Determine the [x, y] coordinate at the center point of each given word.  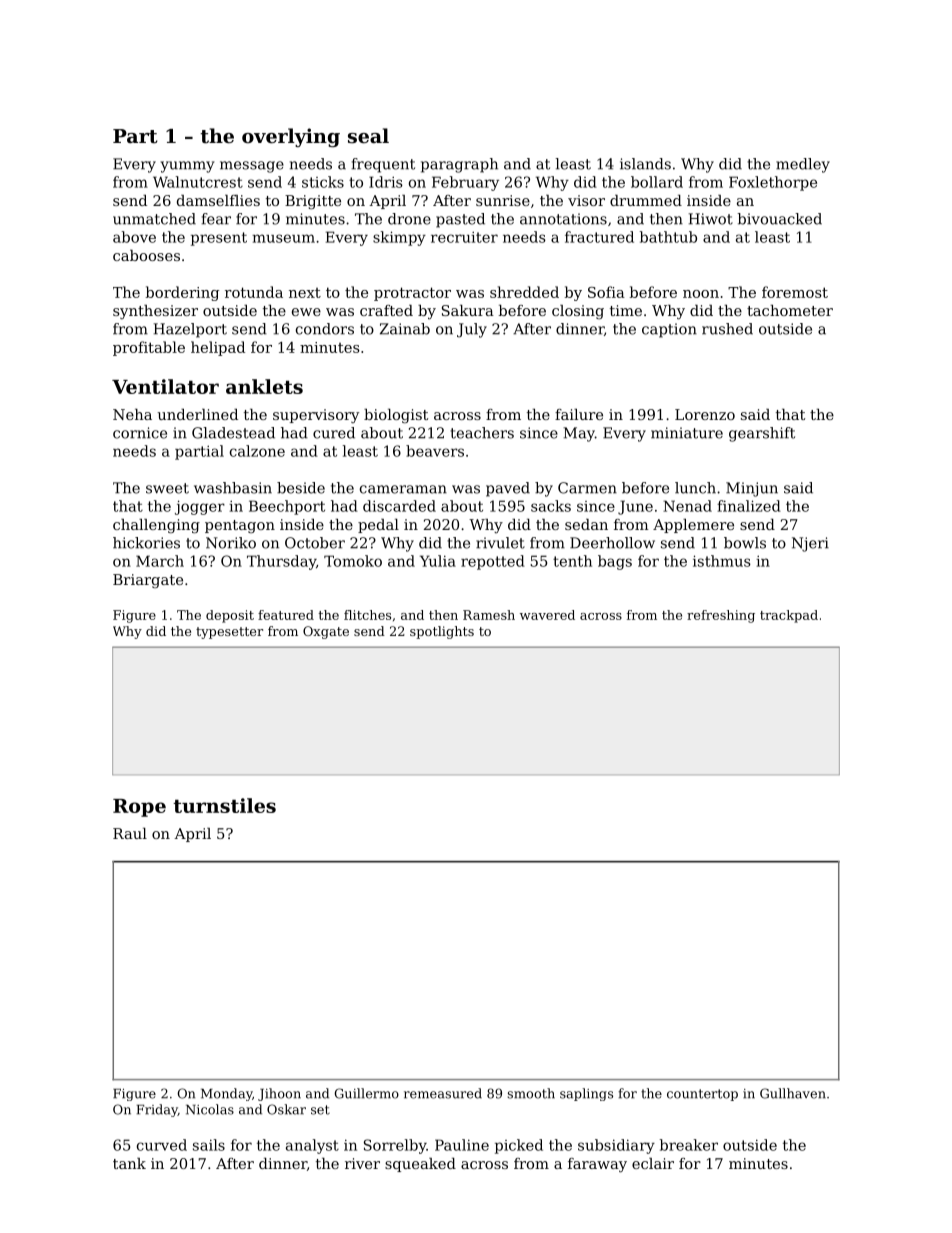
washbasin [233, 488]
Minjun [752, 489]
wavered [547, 615]
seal [368, 135]
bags [615, 562]
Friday [157, 1110]
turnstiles [224, 805]
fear [216, 219]
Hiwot [711, 219]
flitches [367, 615]
